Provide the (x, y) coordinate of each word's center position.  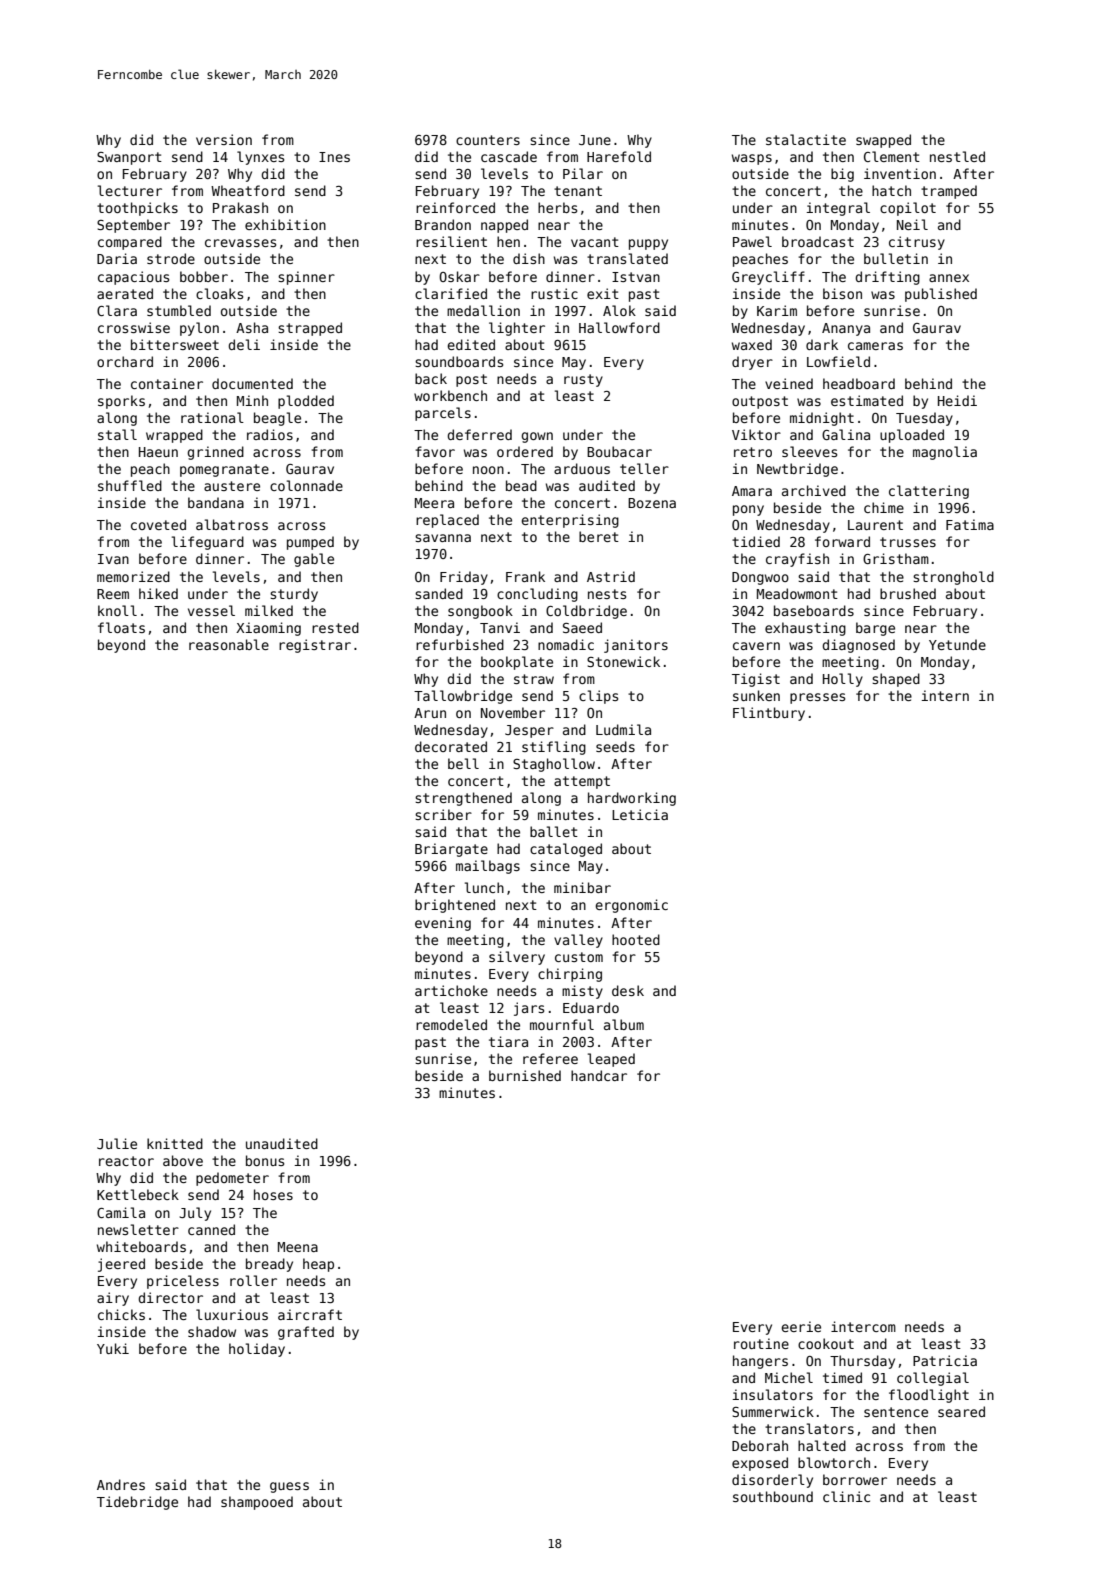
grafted (306, 1333)
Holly (843, 680)
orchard (125, 361)
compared (130, 243)
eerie (801, 1326)
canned (211, 1229)
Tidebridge (137, 1503)
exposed (760, 1464)
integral (838, 209)
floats (121, 627)
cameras (875, 346)
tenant (578, 191)
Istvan (636, 277)
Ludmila (623, 729)
